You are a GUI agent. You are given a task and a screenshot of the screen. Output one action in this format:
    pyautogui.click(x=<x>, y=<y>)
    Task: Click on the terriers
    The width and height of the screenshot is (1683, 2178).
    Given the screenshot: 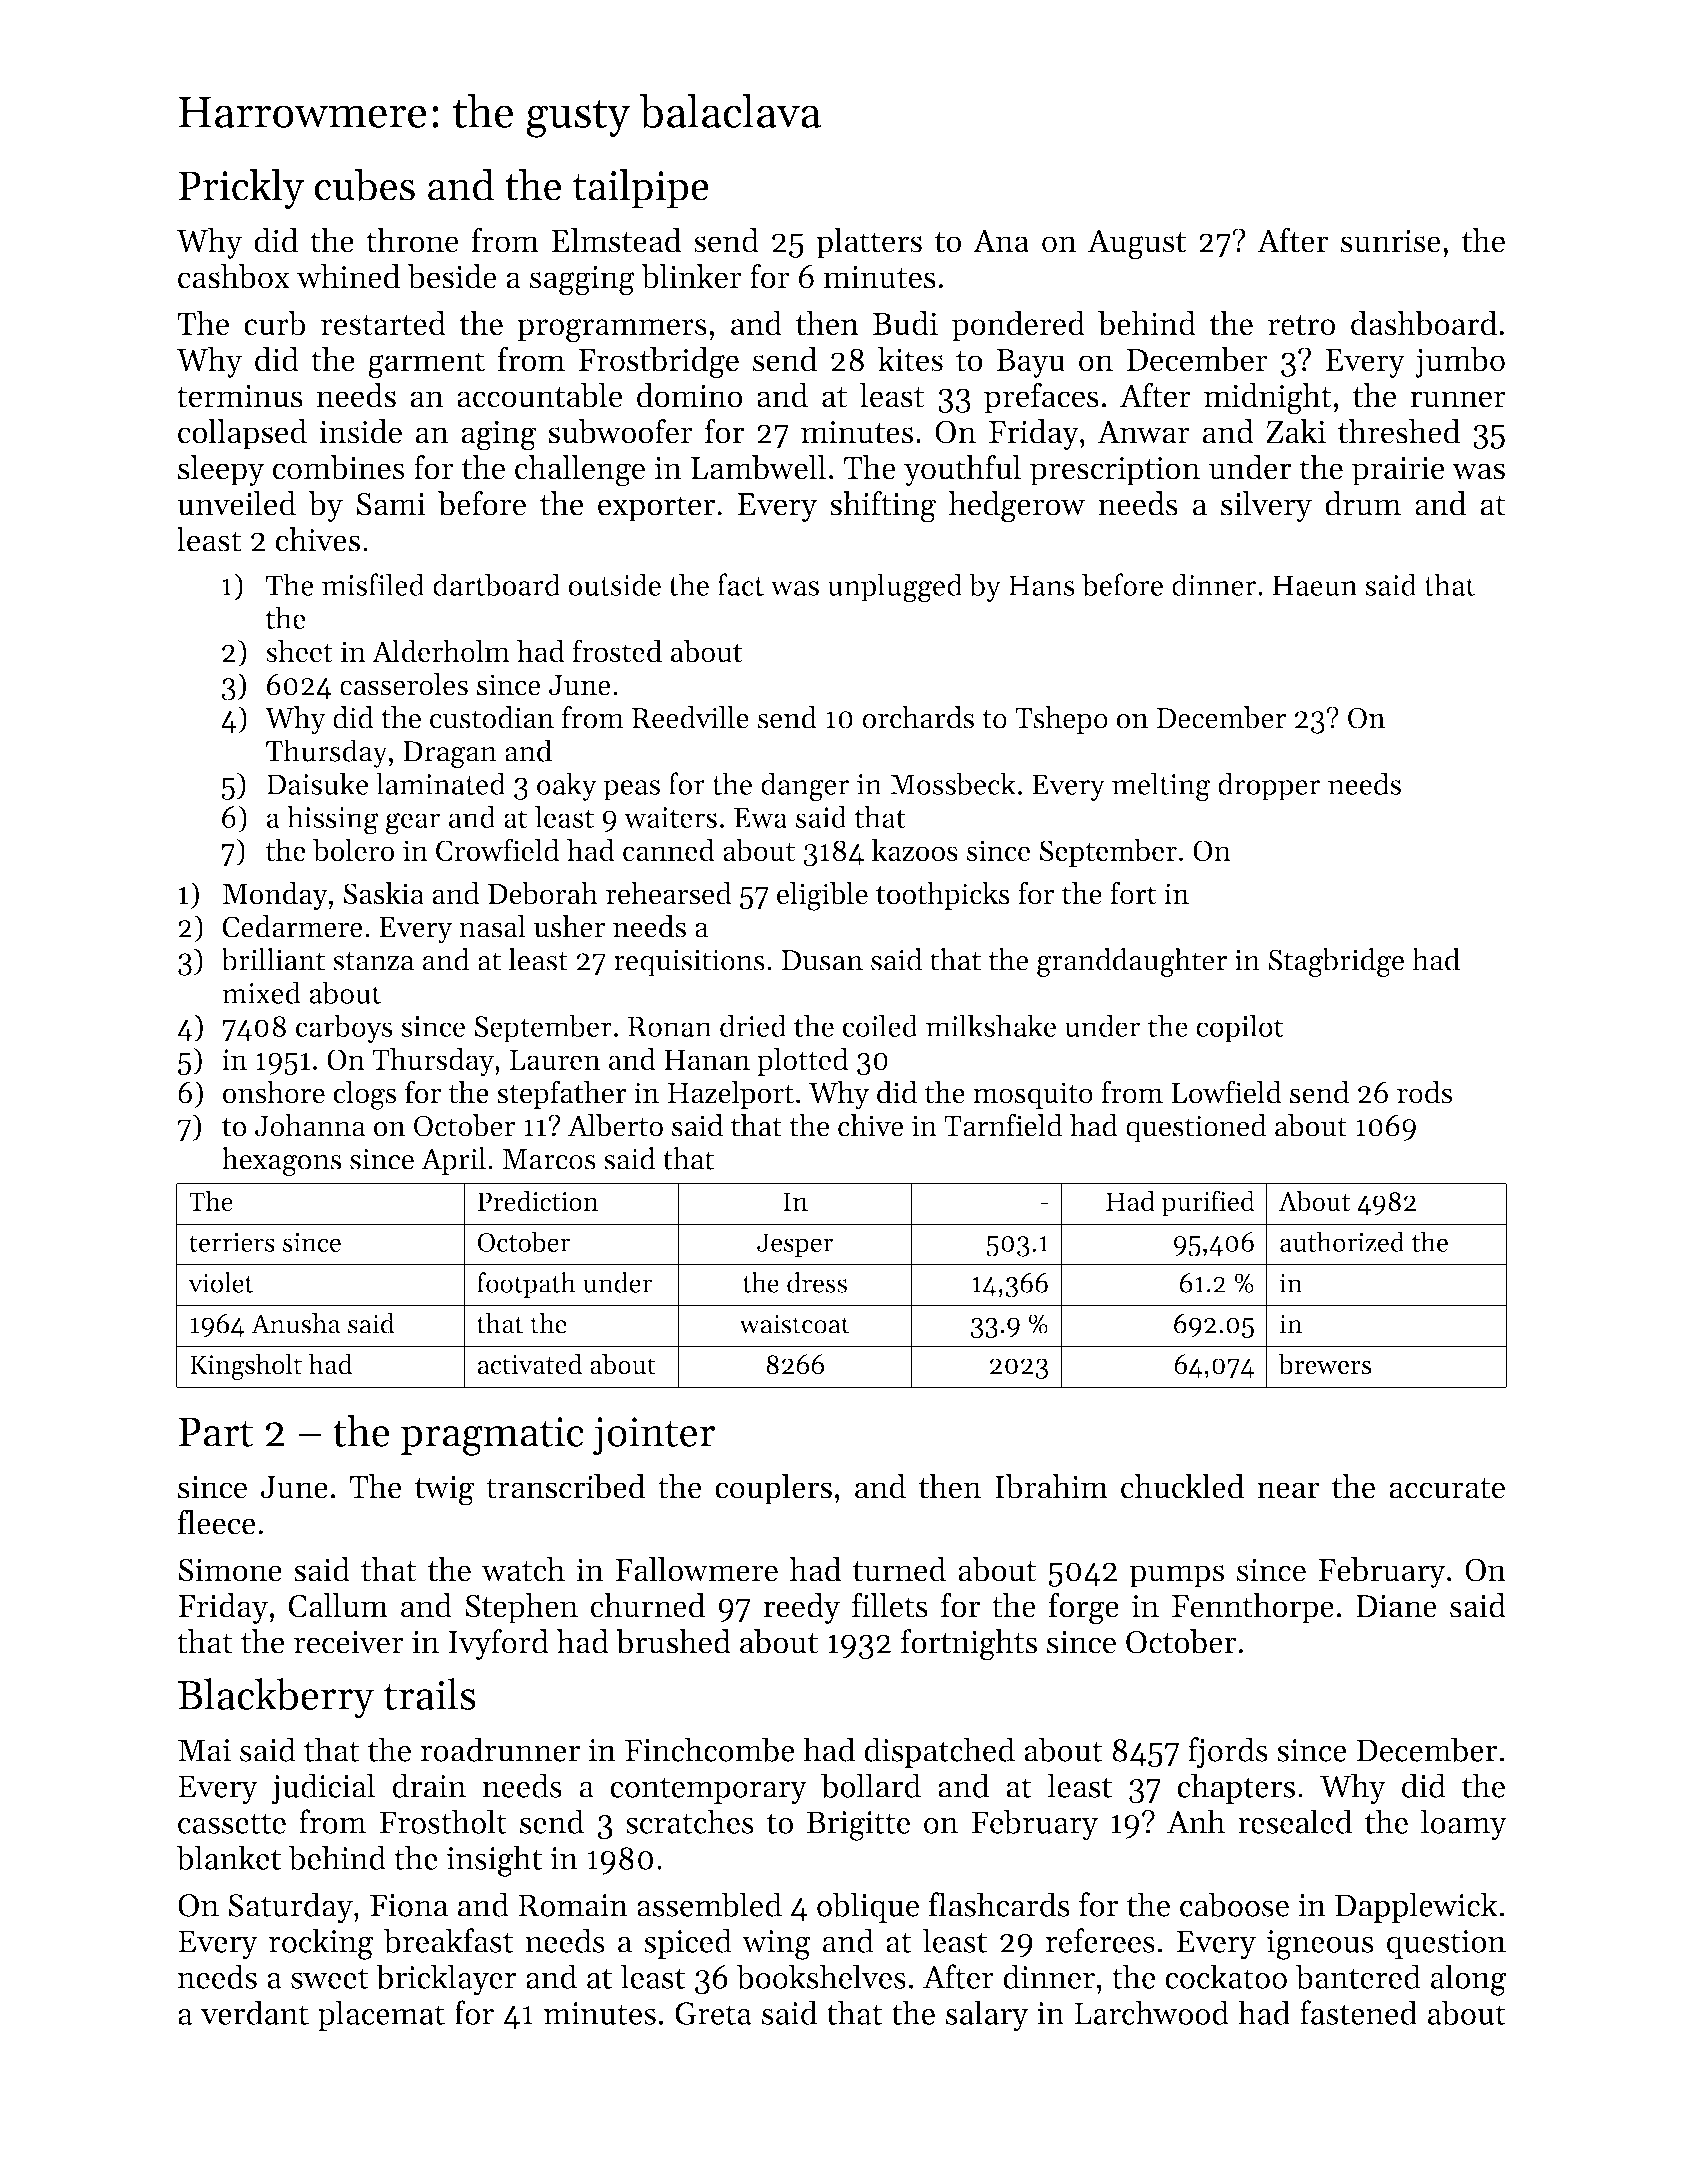 What is the action you would take?
    pyautogui.click(x=232, y=1242)
